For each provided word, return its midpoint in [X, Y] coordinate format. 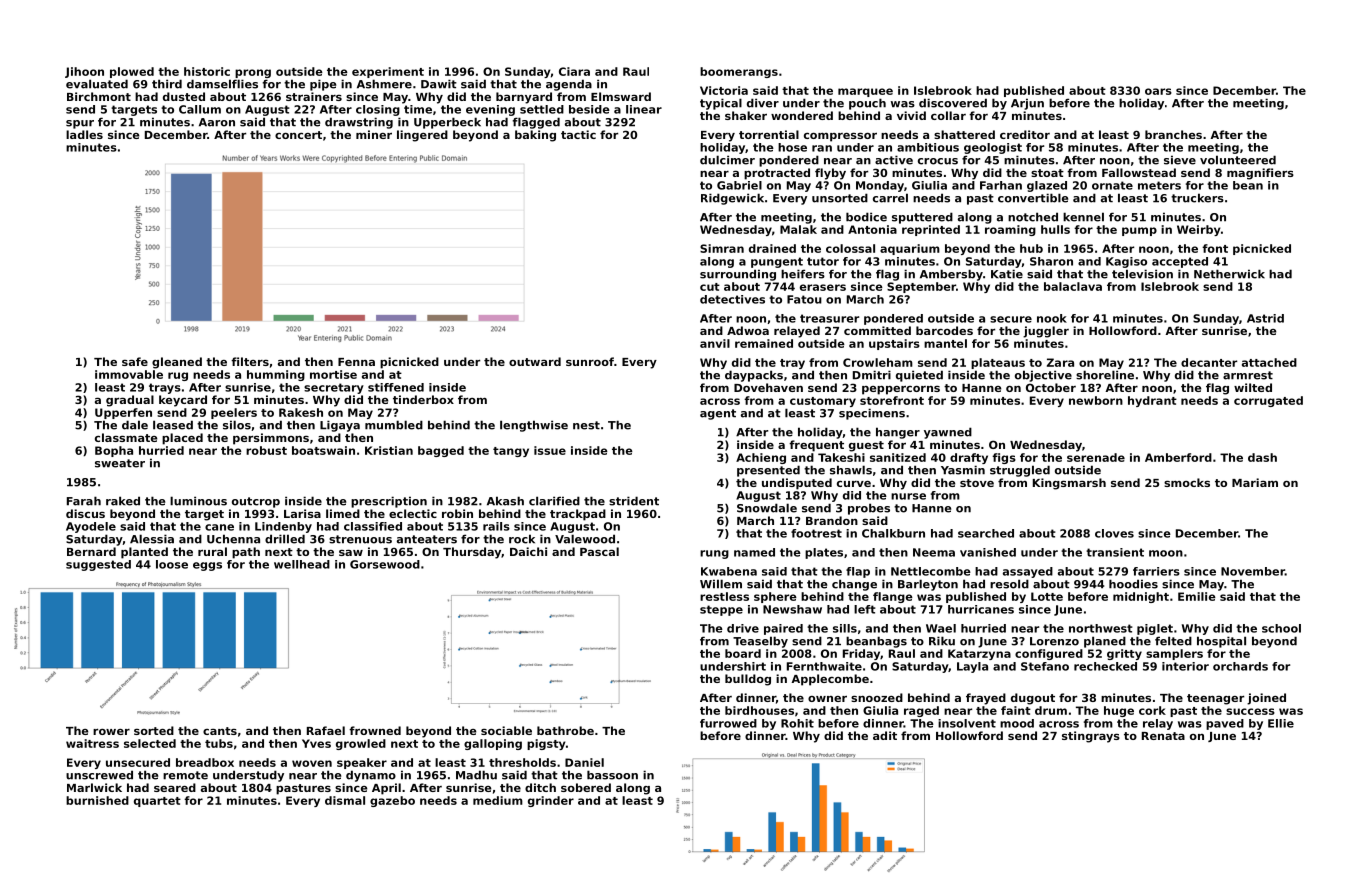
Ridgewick [732, 199]
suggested [98, 565]
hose [792, 147]
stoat [1047, 173]
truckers [1197, 198]
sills [845, 628]
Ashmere [384, 84]
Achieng [761, 458]
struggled [1020, 471]
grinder [551, 801]
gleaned [177, 363]
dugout [1033, 699]
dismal [345, 800]
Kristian [389, 450]
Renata [1163, 736]
